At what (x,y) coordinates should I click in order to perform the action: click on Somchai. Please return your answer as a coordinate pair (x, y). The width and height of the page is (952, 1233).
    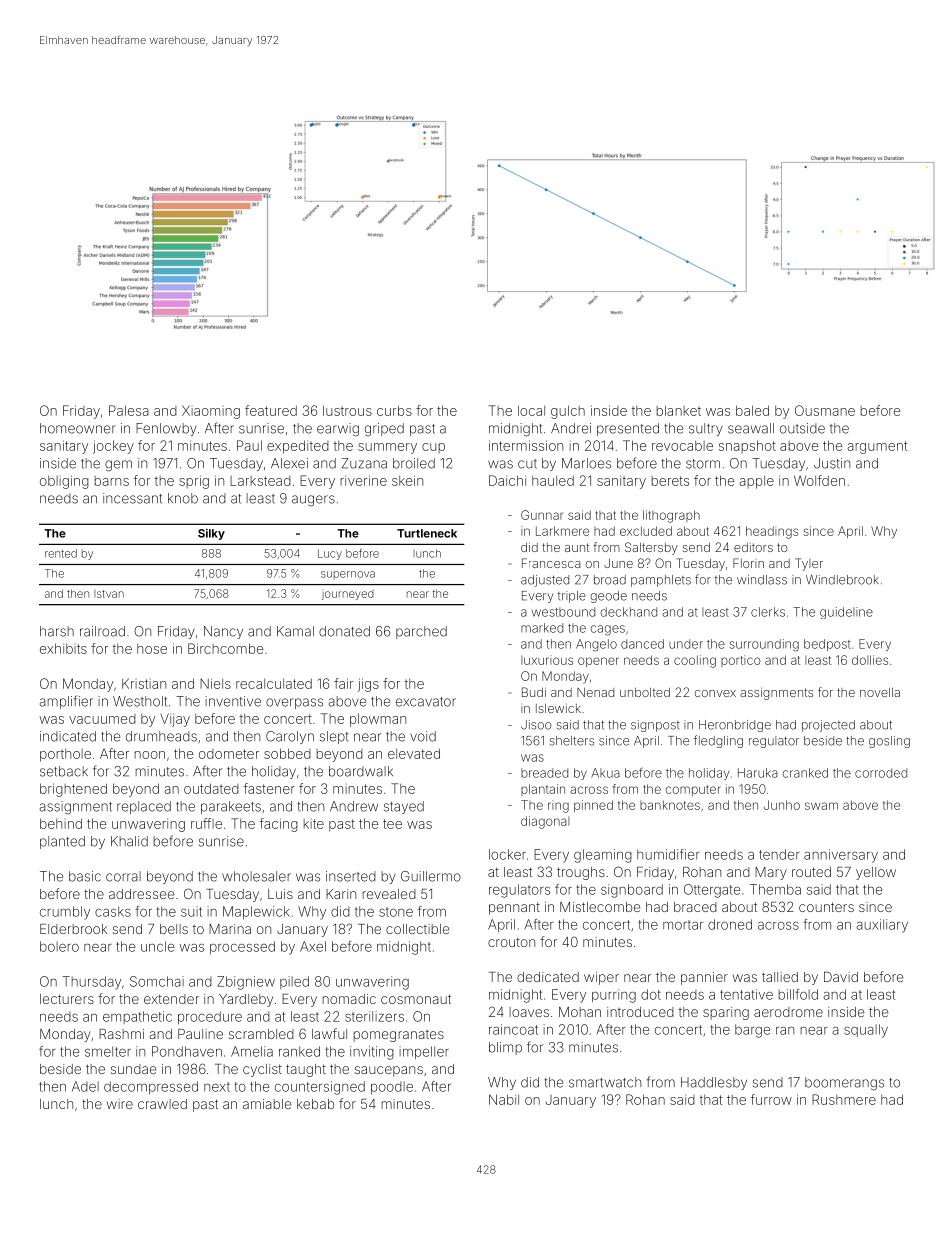
    Looking at the image, I should click on (157, 981).
